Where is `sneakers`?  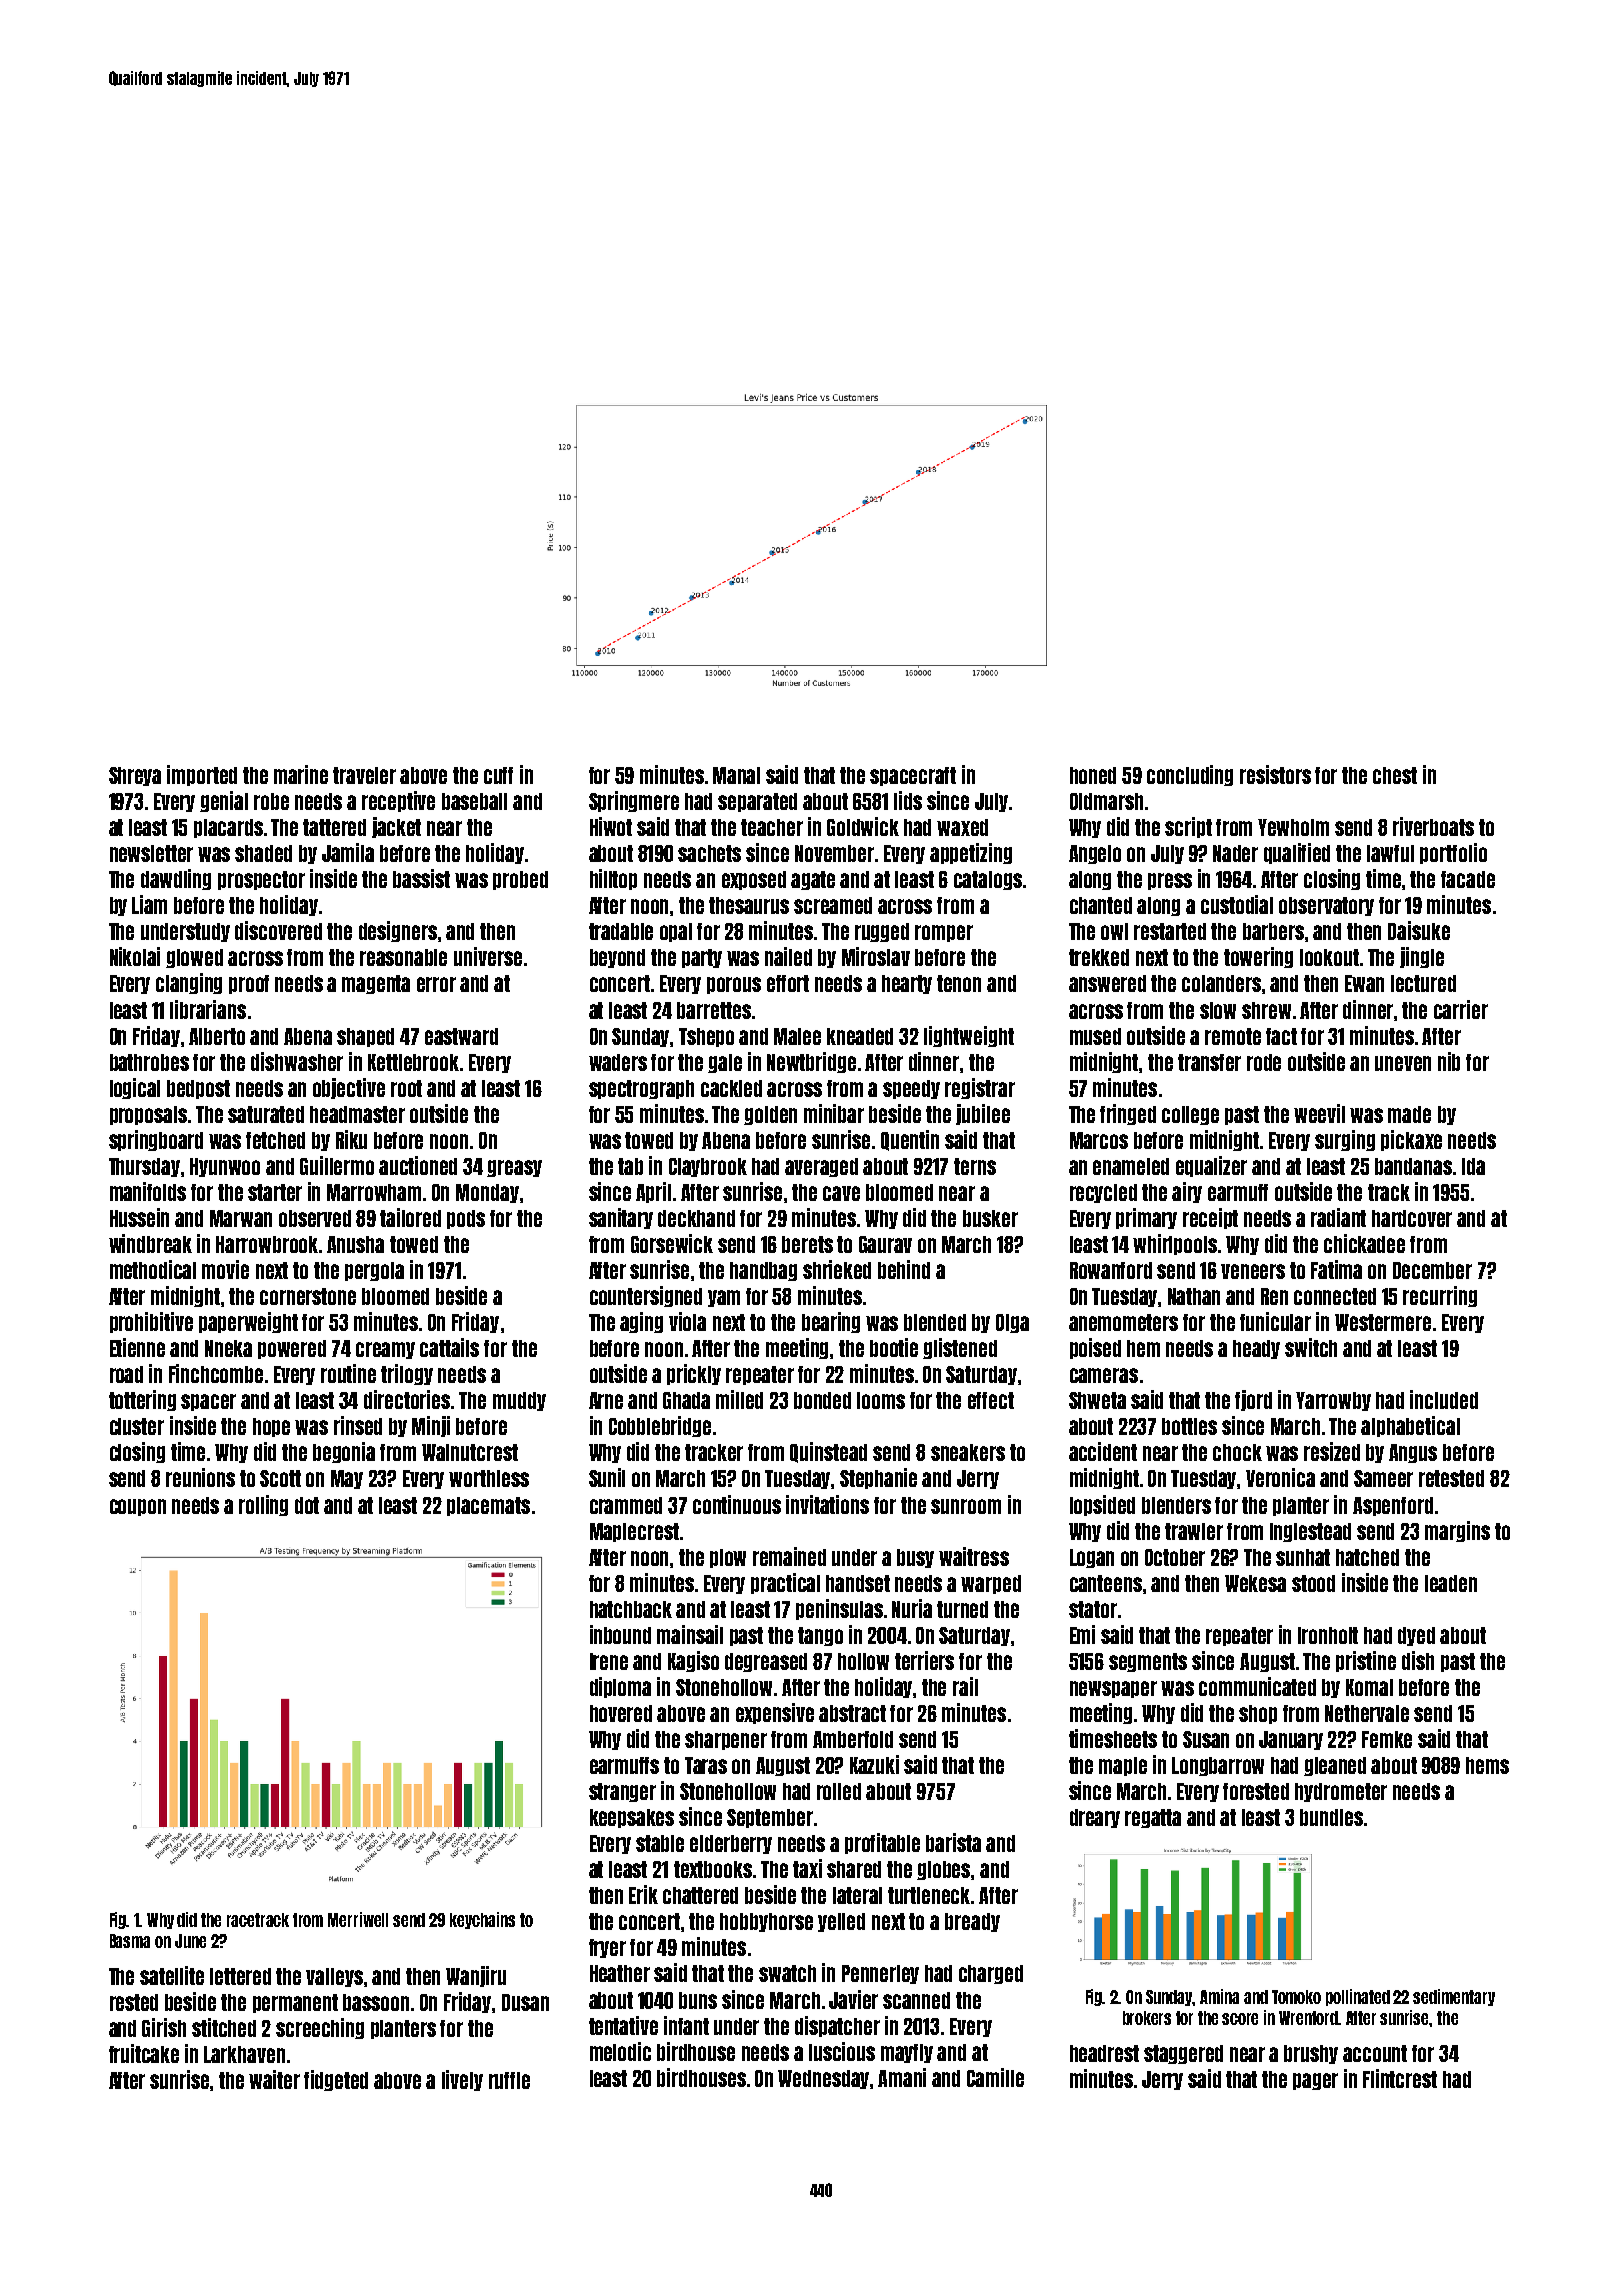 sneakers is located at coordinates (968, 1452).
